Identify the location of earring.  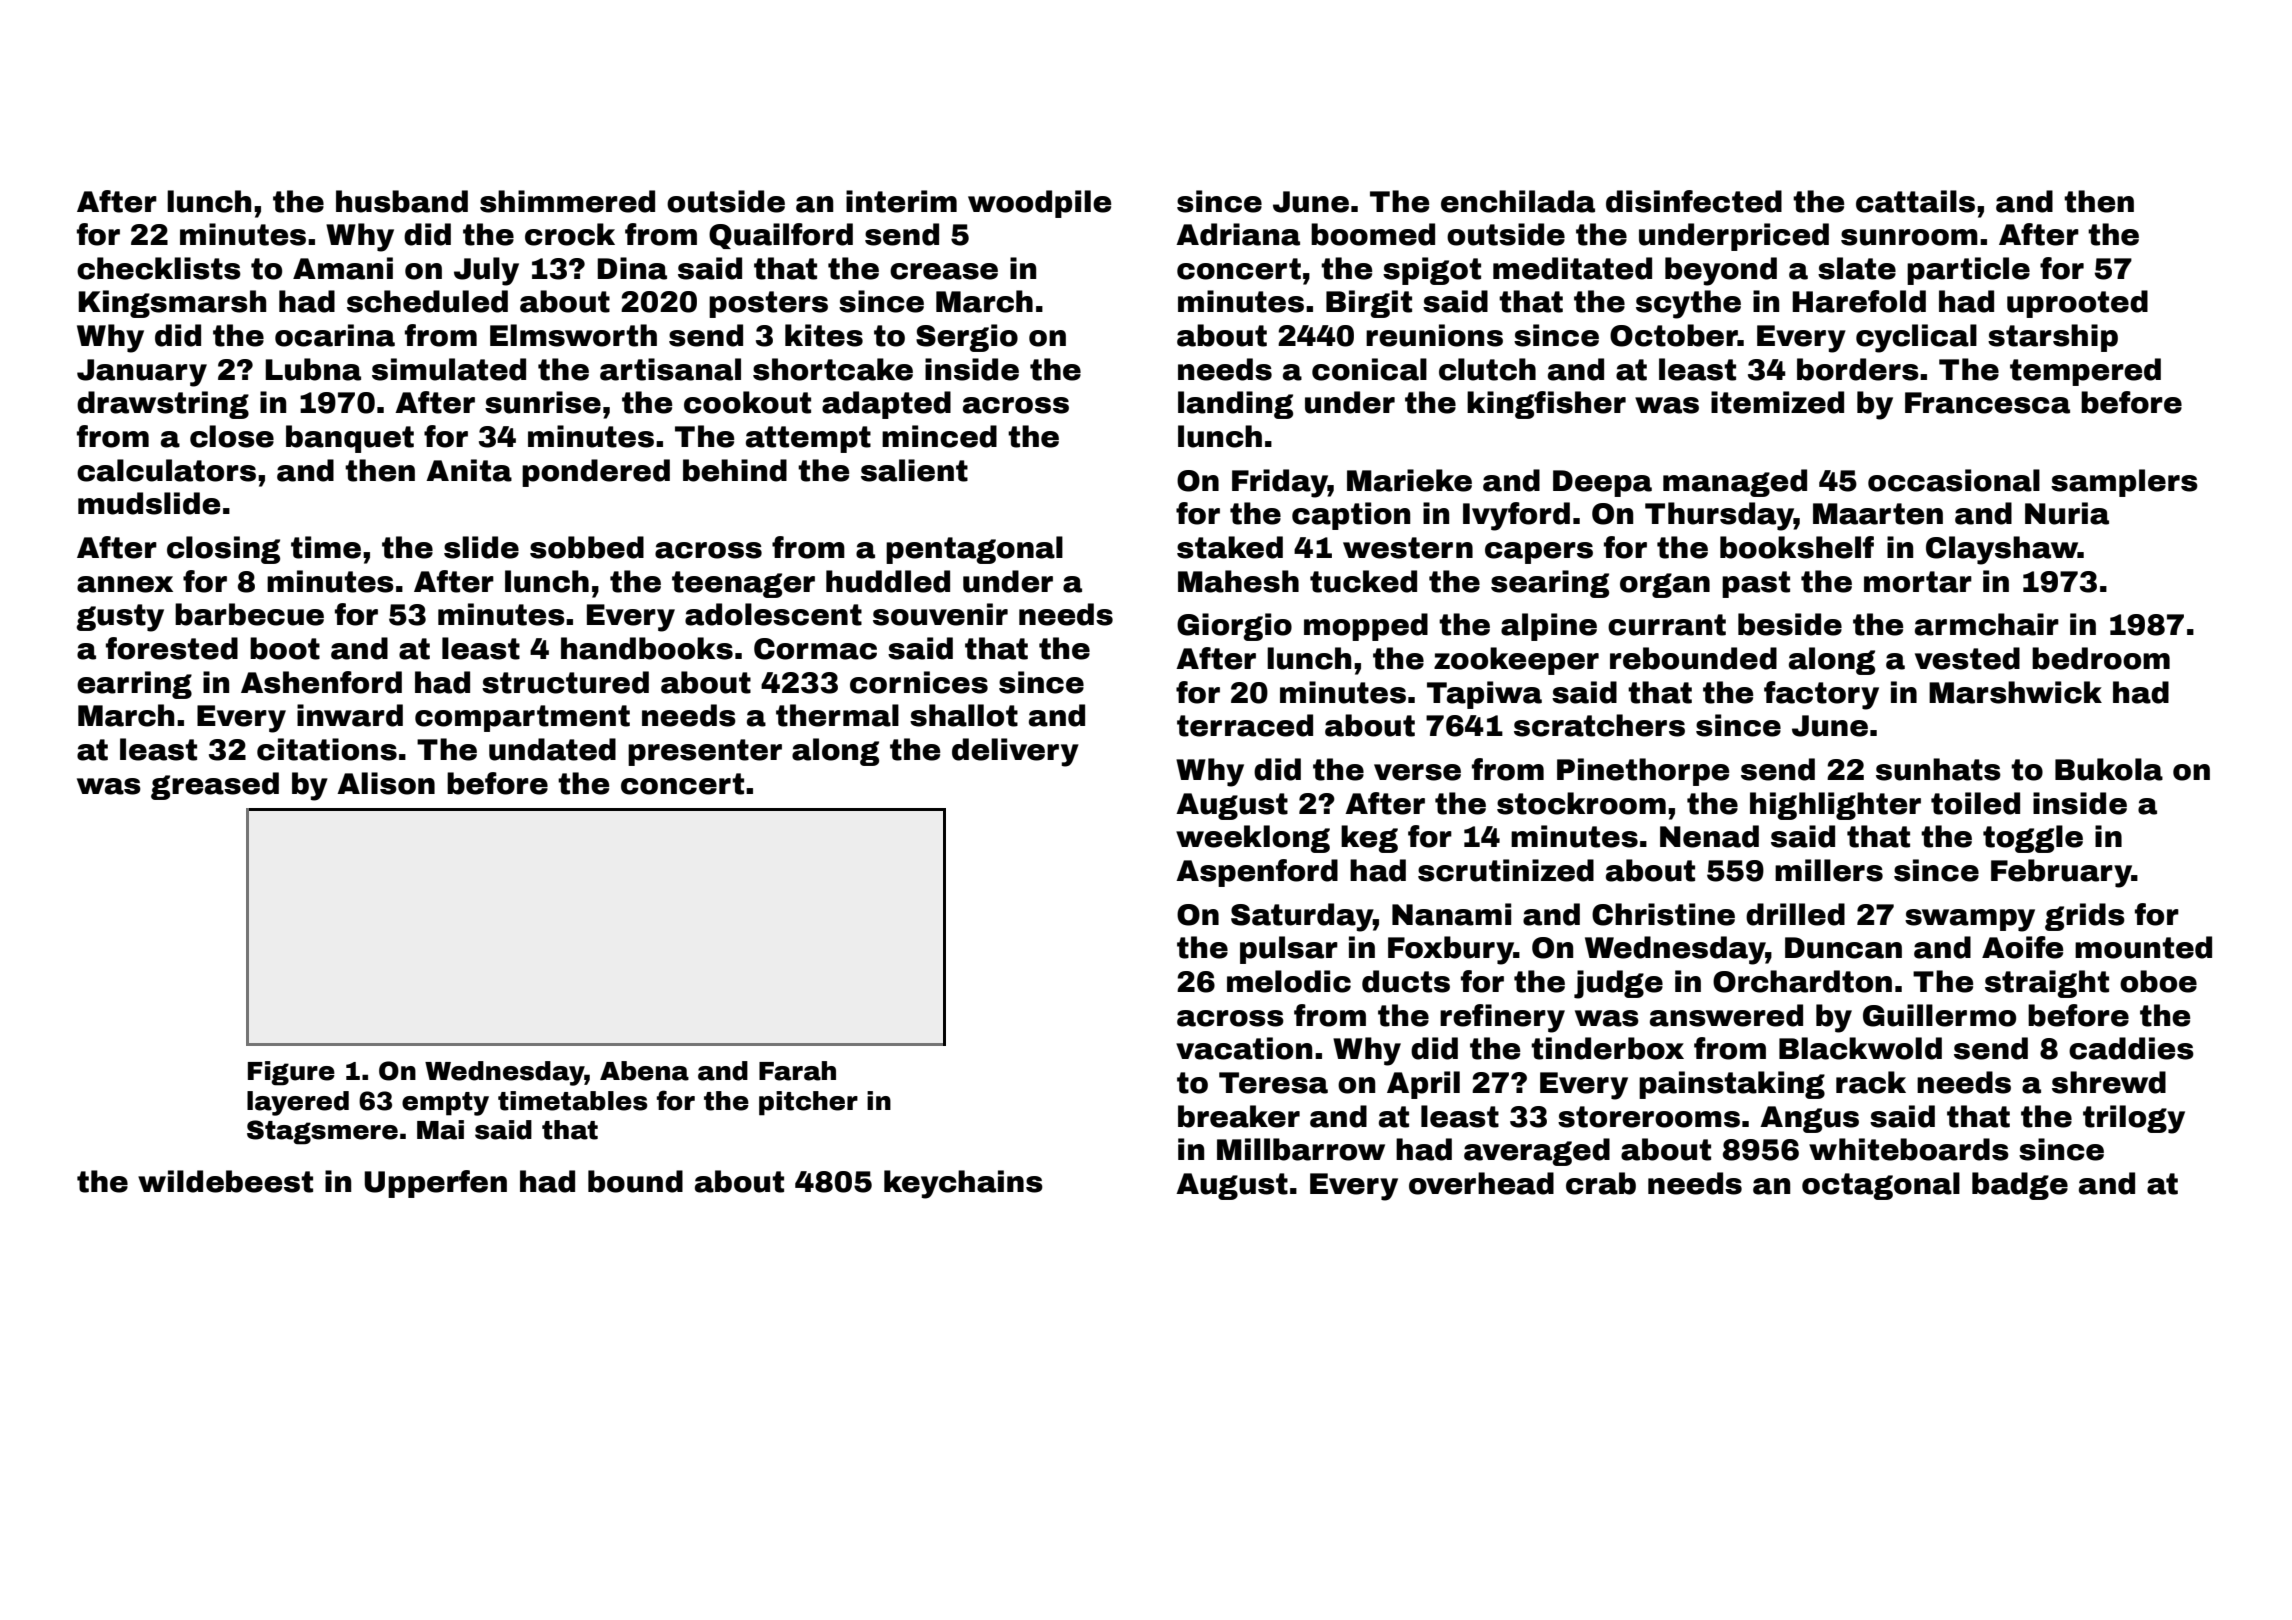
(134, 685).
